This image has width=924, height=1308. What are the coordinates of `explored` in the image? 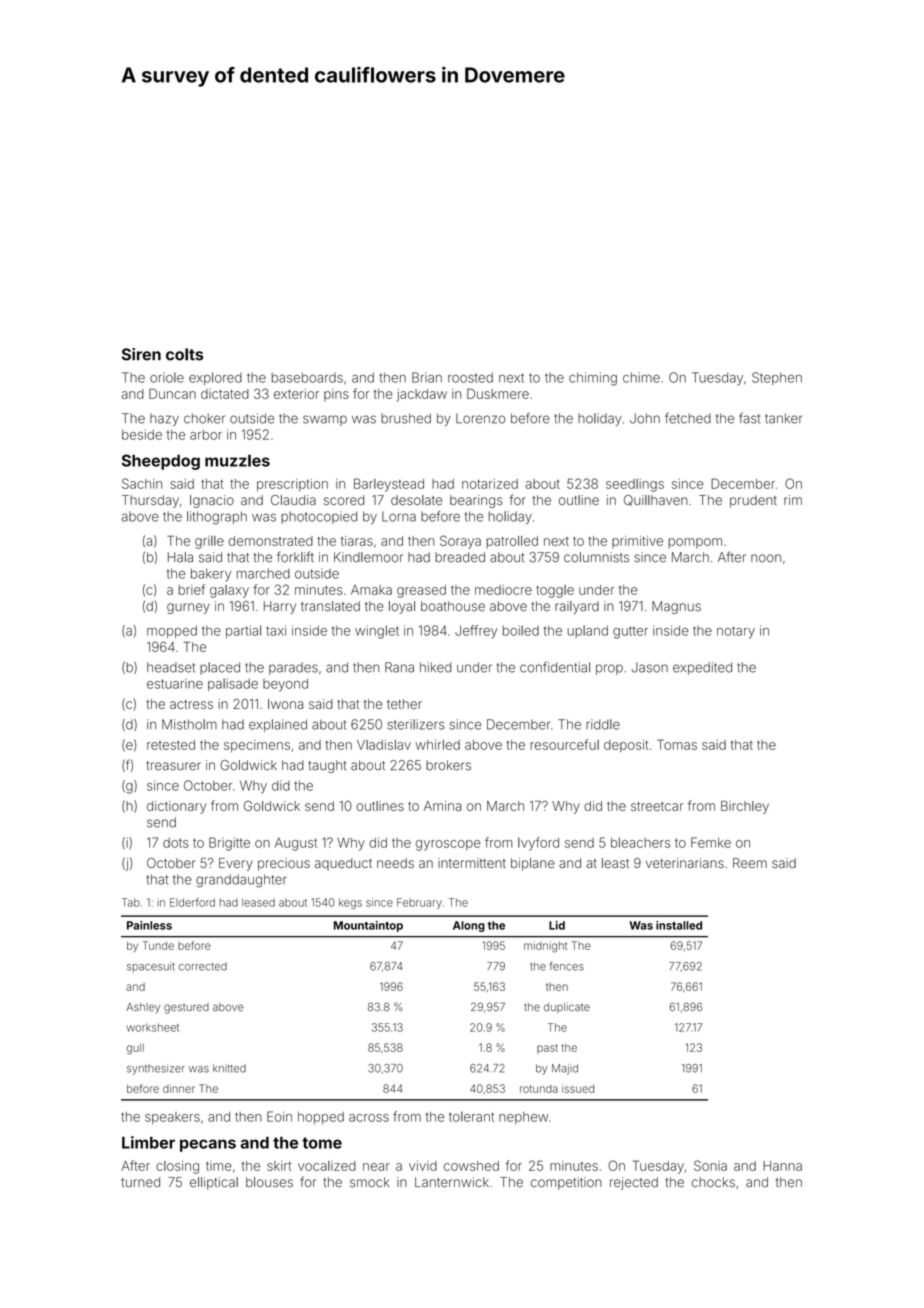 It's located at (215, 378).
